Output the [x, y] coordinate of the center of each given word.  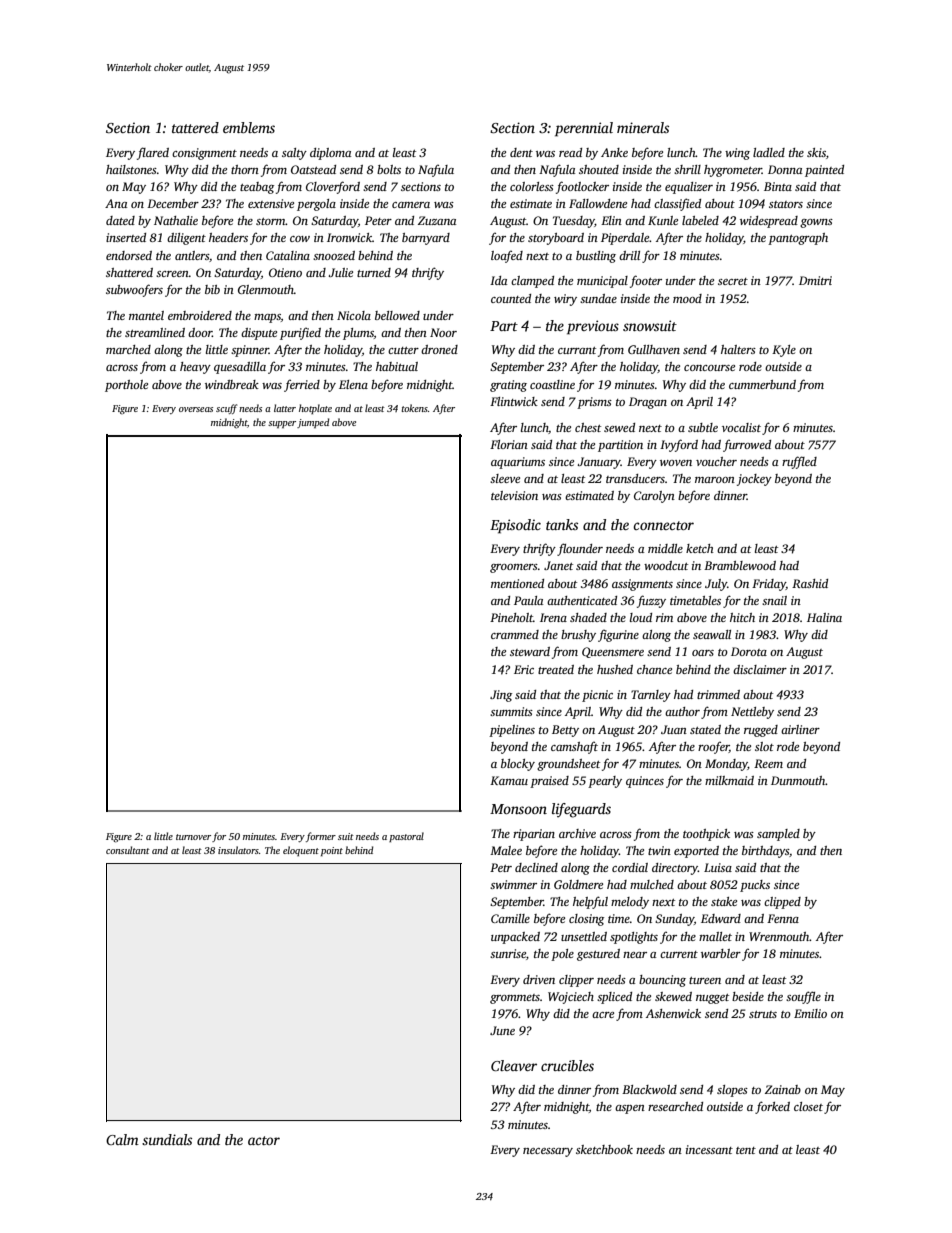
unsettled [584, 936]
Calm [122, 1139]
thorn [245, 169]
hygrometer [733, 171]
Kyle [784, 351]
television [514, 495]
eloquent [301, 851]
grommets [515, 999]
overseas [196, 409]
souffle [803, 997]
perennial [584, 129]
